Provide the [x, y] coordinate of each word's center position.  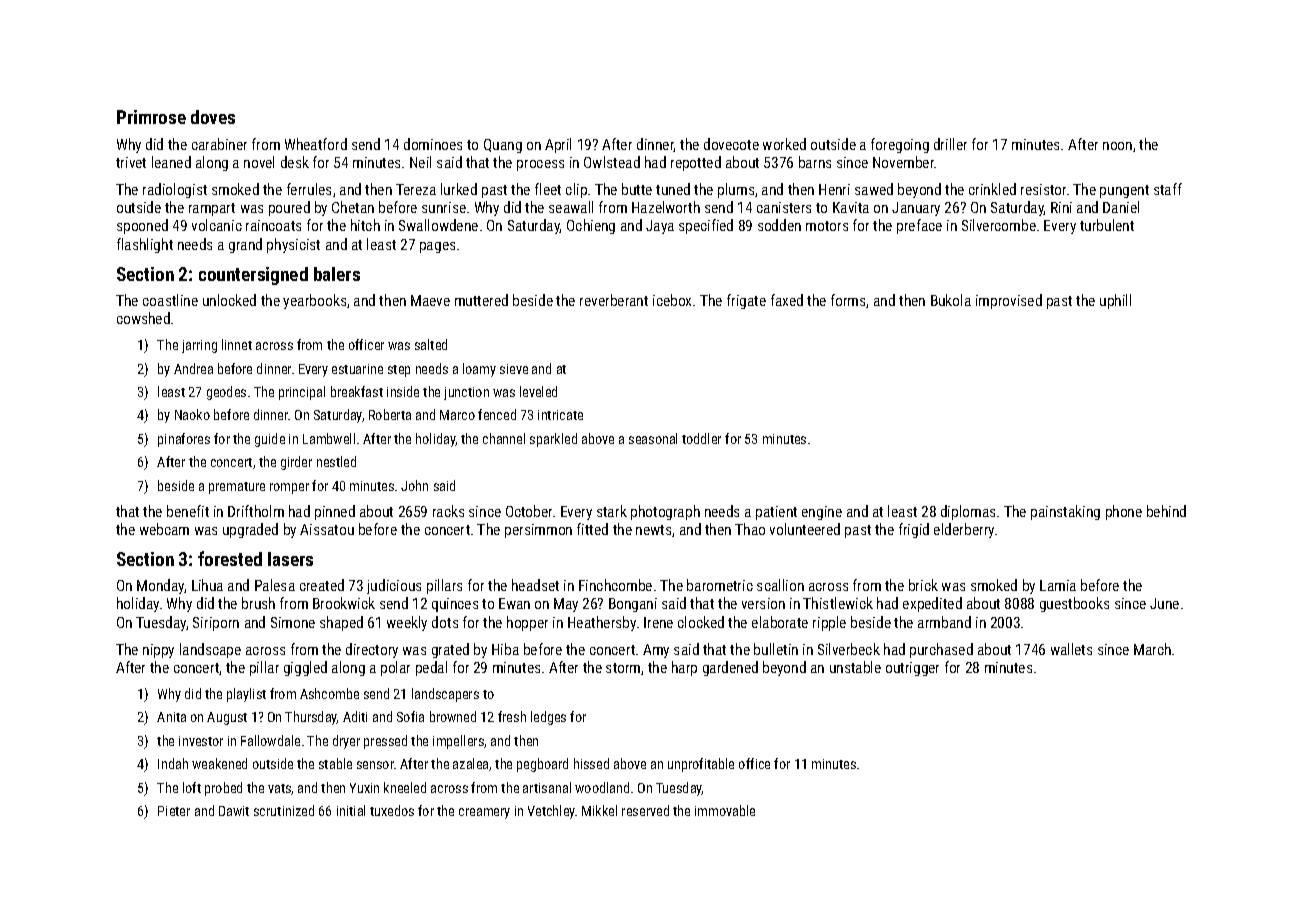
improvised [1009, 301]
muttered [481, 300]
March [1152, 649]
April [558, 145]
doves [213, 117]
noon [1117, 146]
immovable [725, 810]
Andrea [193, 368]
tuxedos [392, 810]
